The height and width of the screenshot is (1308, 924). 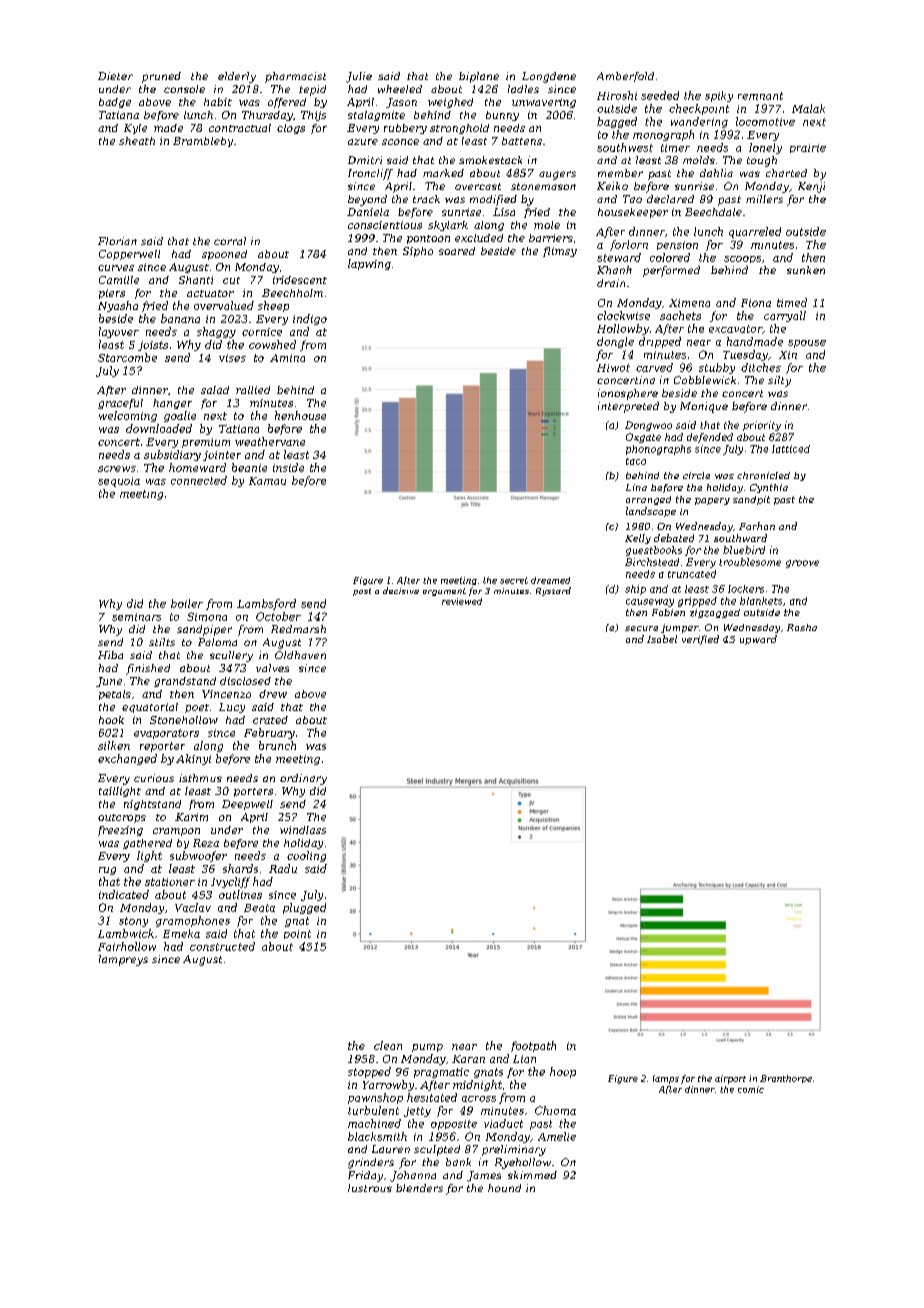 I want to click on Vaclav, so click(x=193, y=907).
